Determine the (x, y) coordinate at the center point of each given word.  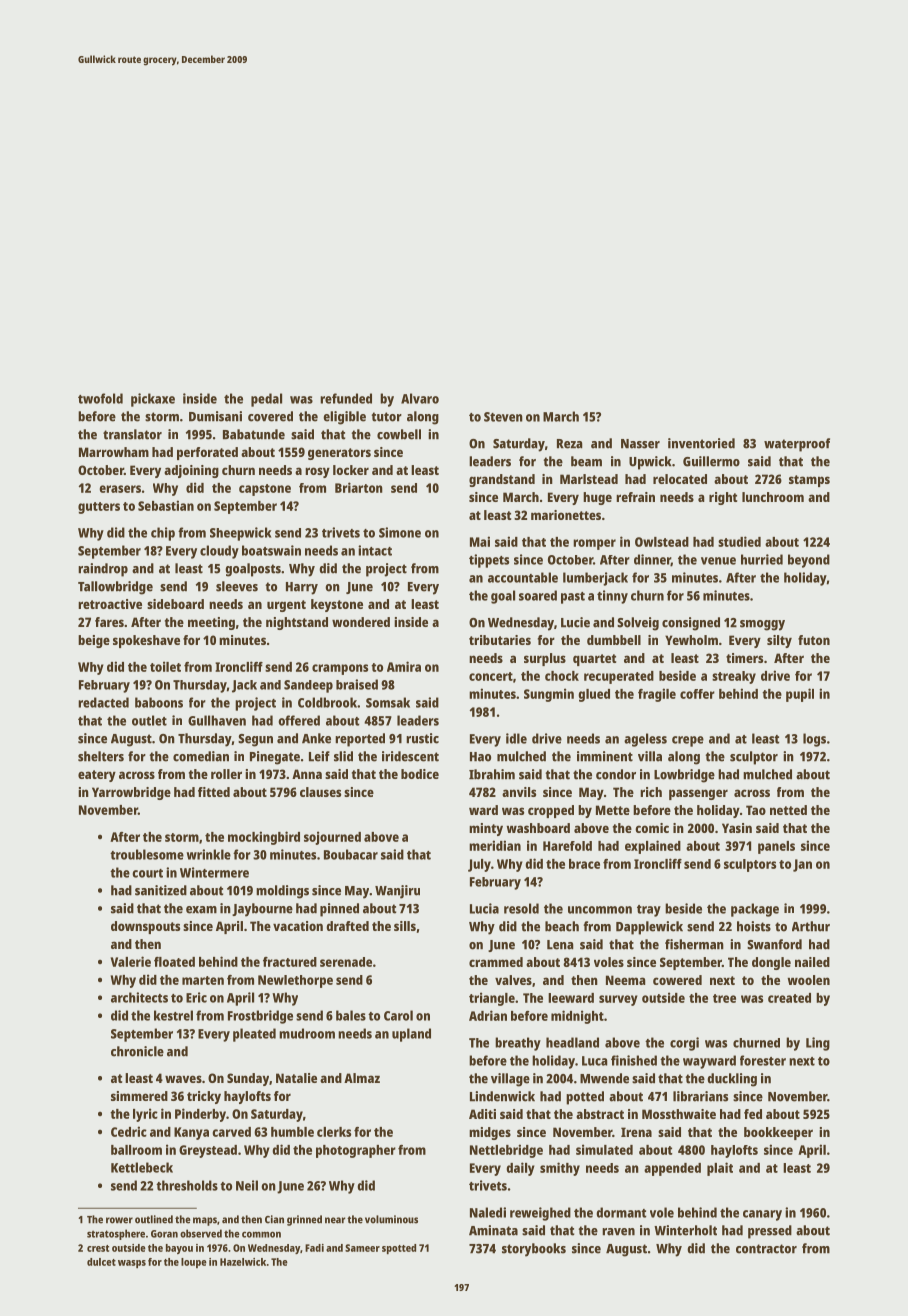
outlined (154, 1219)
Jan (802, 865)
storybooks (534, 1250)
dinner (652, 560)
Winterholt (685, 1230)
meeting (211, 623)
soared (538, 595)
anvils (519, 792)
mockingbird (264, 838)
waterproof (797, 445)
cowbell (399, 434)
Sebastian (166, 505)
